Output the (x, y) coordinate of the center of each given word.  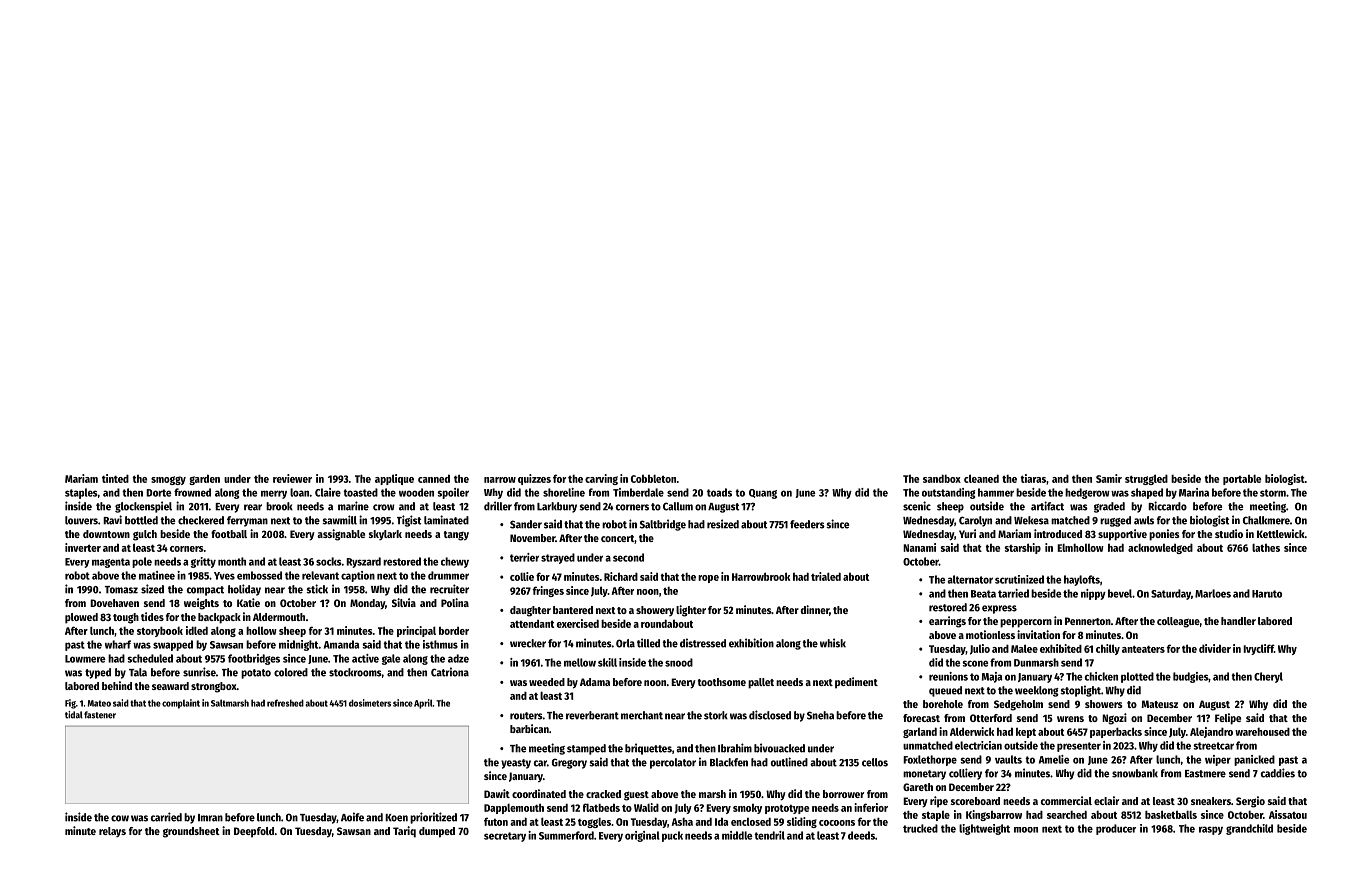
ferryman (247, 521)
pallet (761, 683)
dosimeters (370, 703)
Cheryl (1268, 677)
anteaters (1143, 649)
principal (416, 631)
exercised (578, 623)
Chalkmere (1266, 520)
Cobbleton (653, 479)
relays (112, 832)
